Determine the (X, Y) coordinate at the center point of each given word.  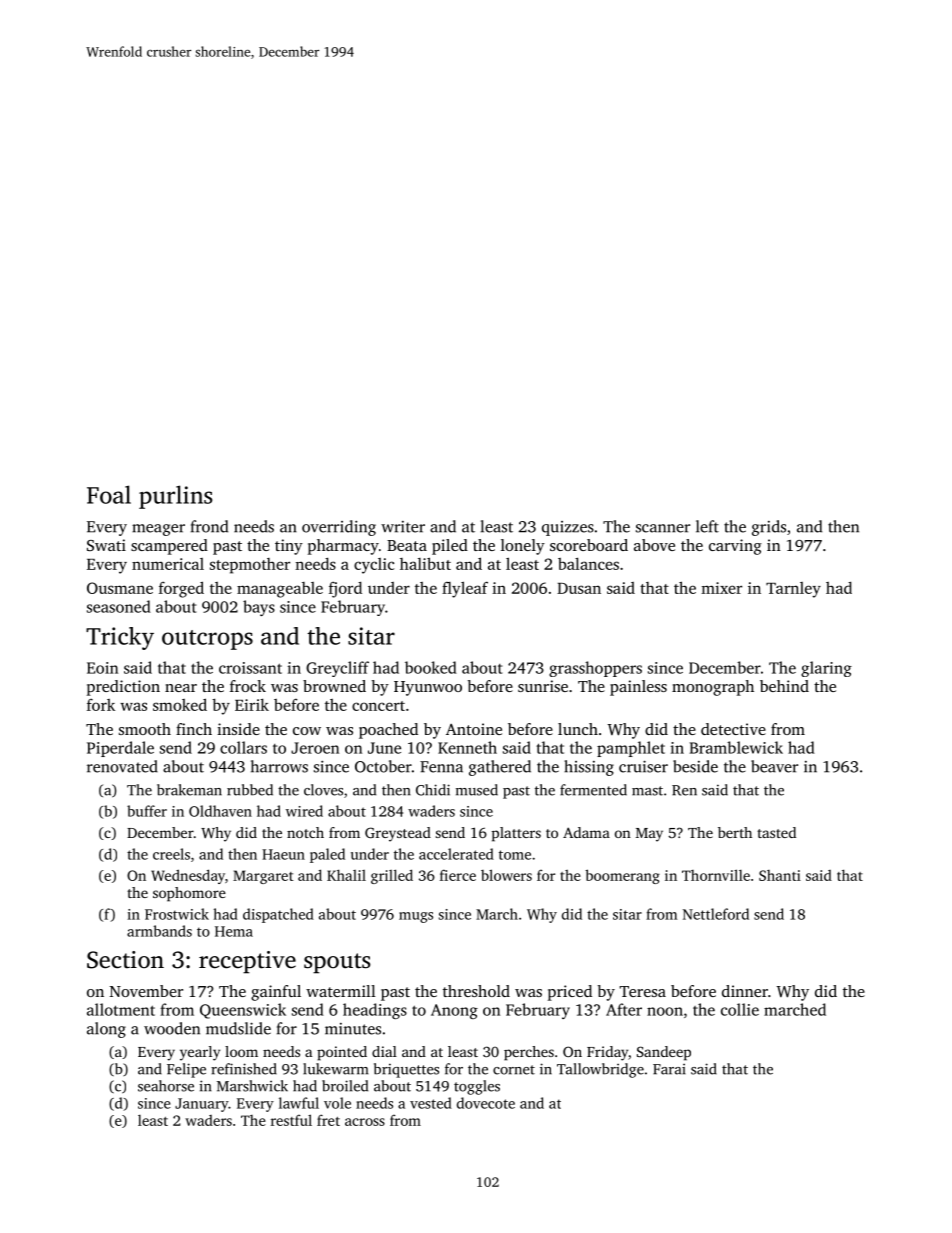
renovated (122, 766)
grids (769, 528)
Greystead (398, 834)
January (202, 1105)
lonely (523, 547)
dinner (745, 991)
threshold (476, 991)
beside (695, 766)
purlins (175, 497)
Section (125, 960)
